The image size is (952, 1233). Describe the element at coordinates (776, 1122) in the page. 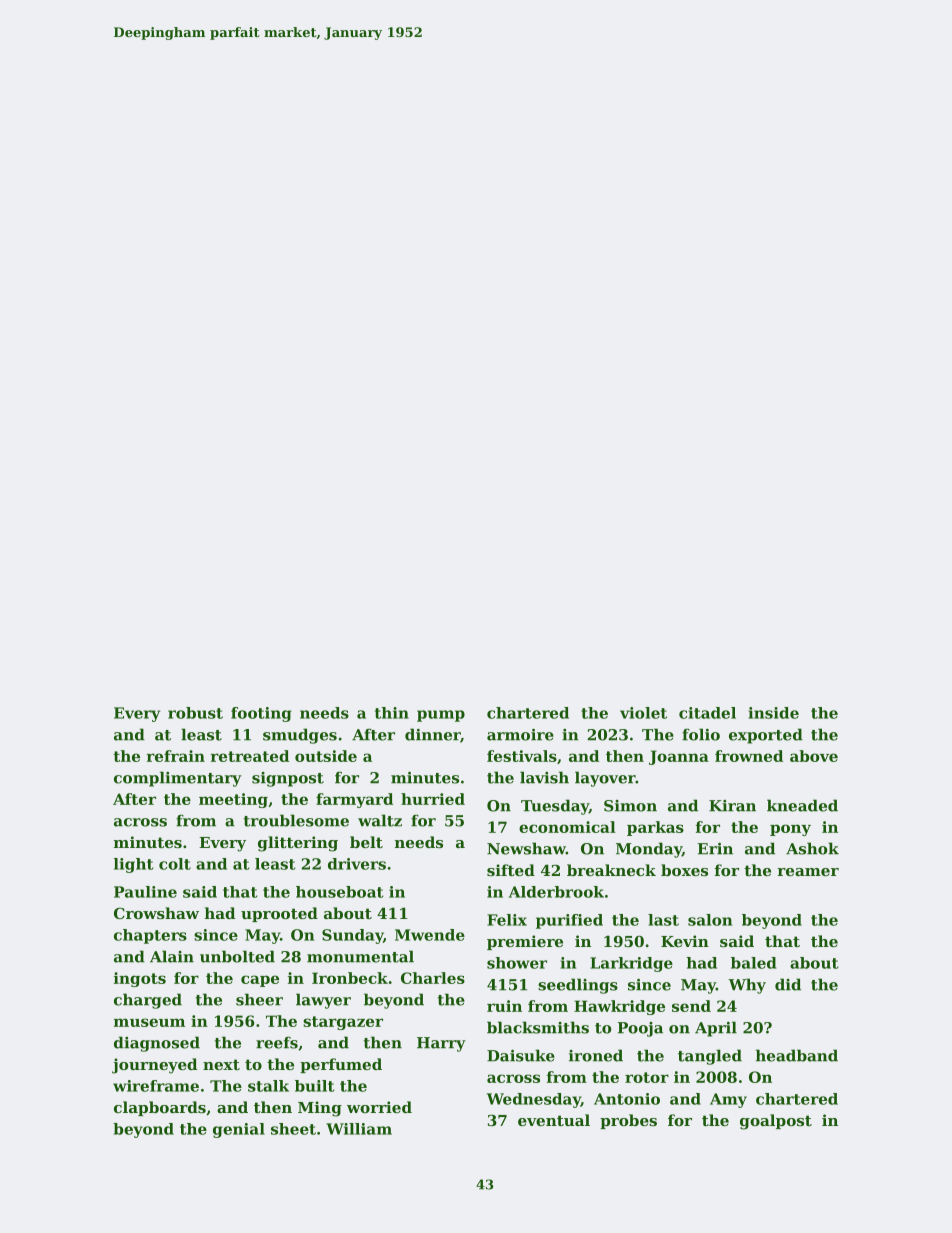

I see `goalpost` at that location.
